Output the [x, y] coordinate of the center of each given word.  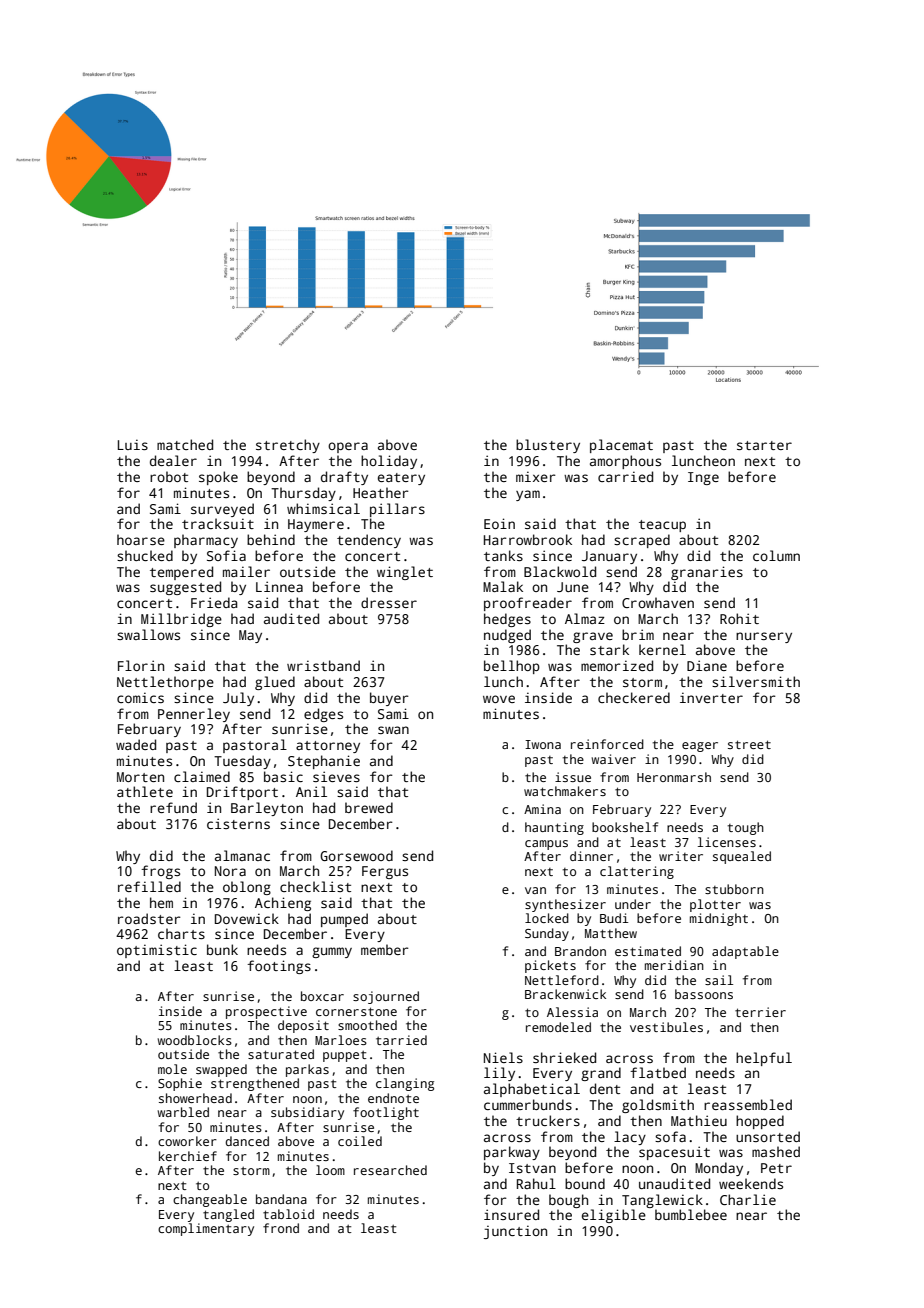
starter [764, 445]
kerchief [188, 1156]
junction [515, 1232]
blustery [548, 446]
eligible [614, 1216]
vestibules [666, 1027]
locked [547, 918]
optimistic [157, 951]
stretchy [288, 446]
